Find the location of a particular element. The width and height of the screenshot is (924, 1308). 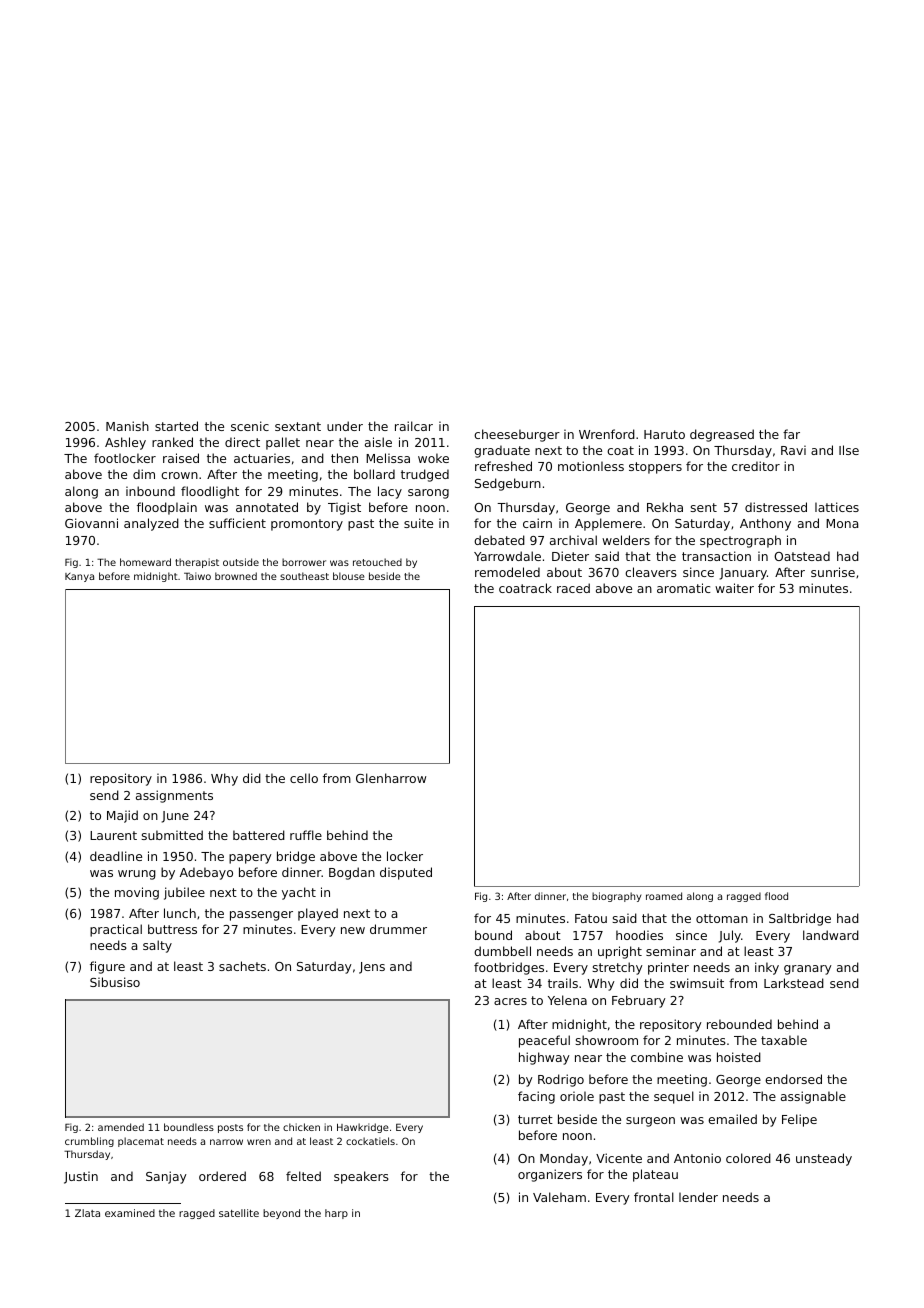

Zlata is located at coordinates (87, 1213).
